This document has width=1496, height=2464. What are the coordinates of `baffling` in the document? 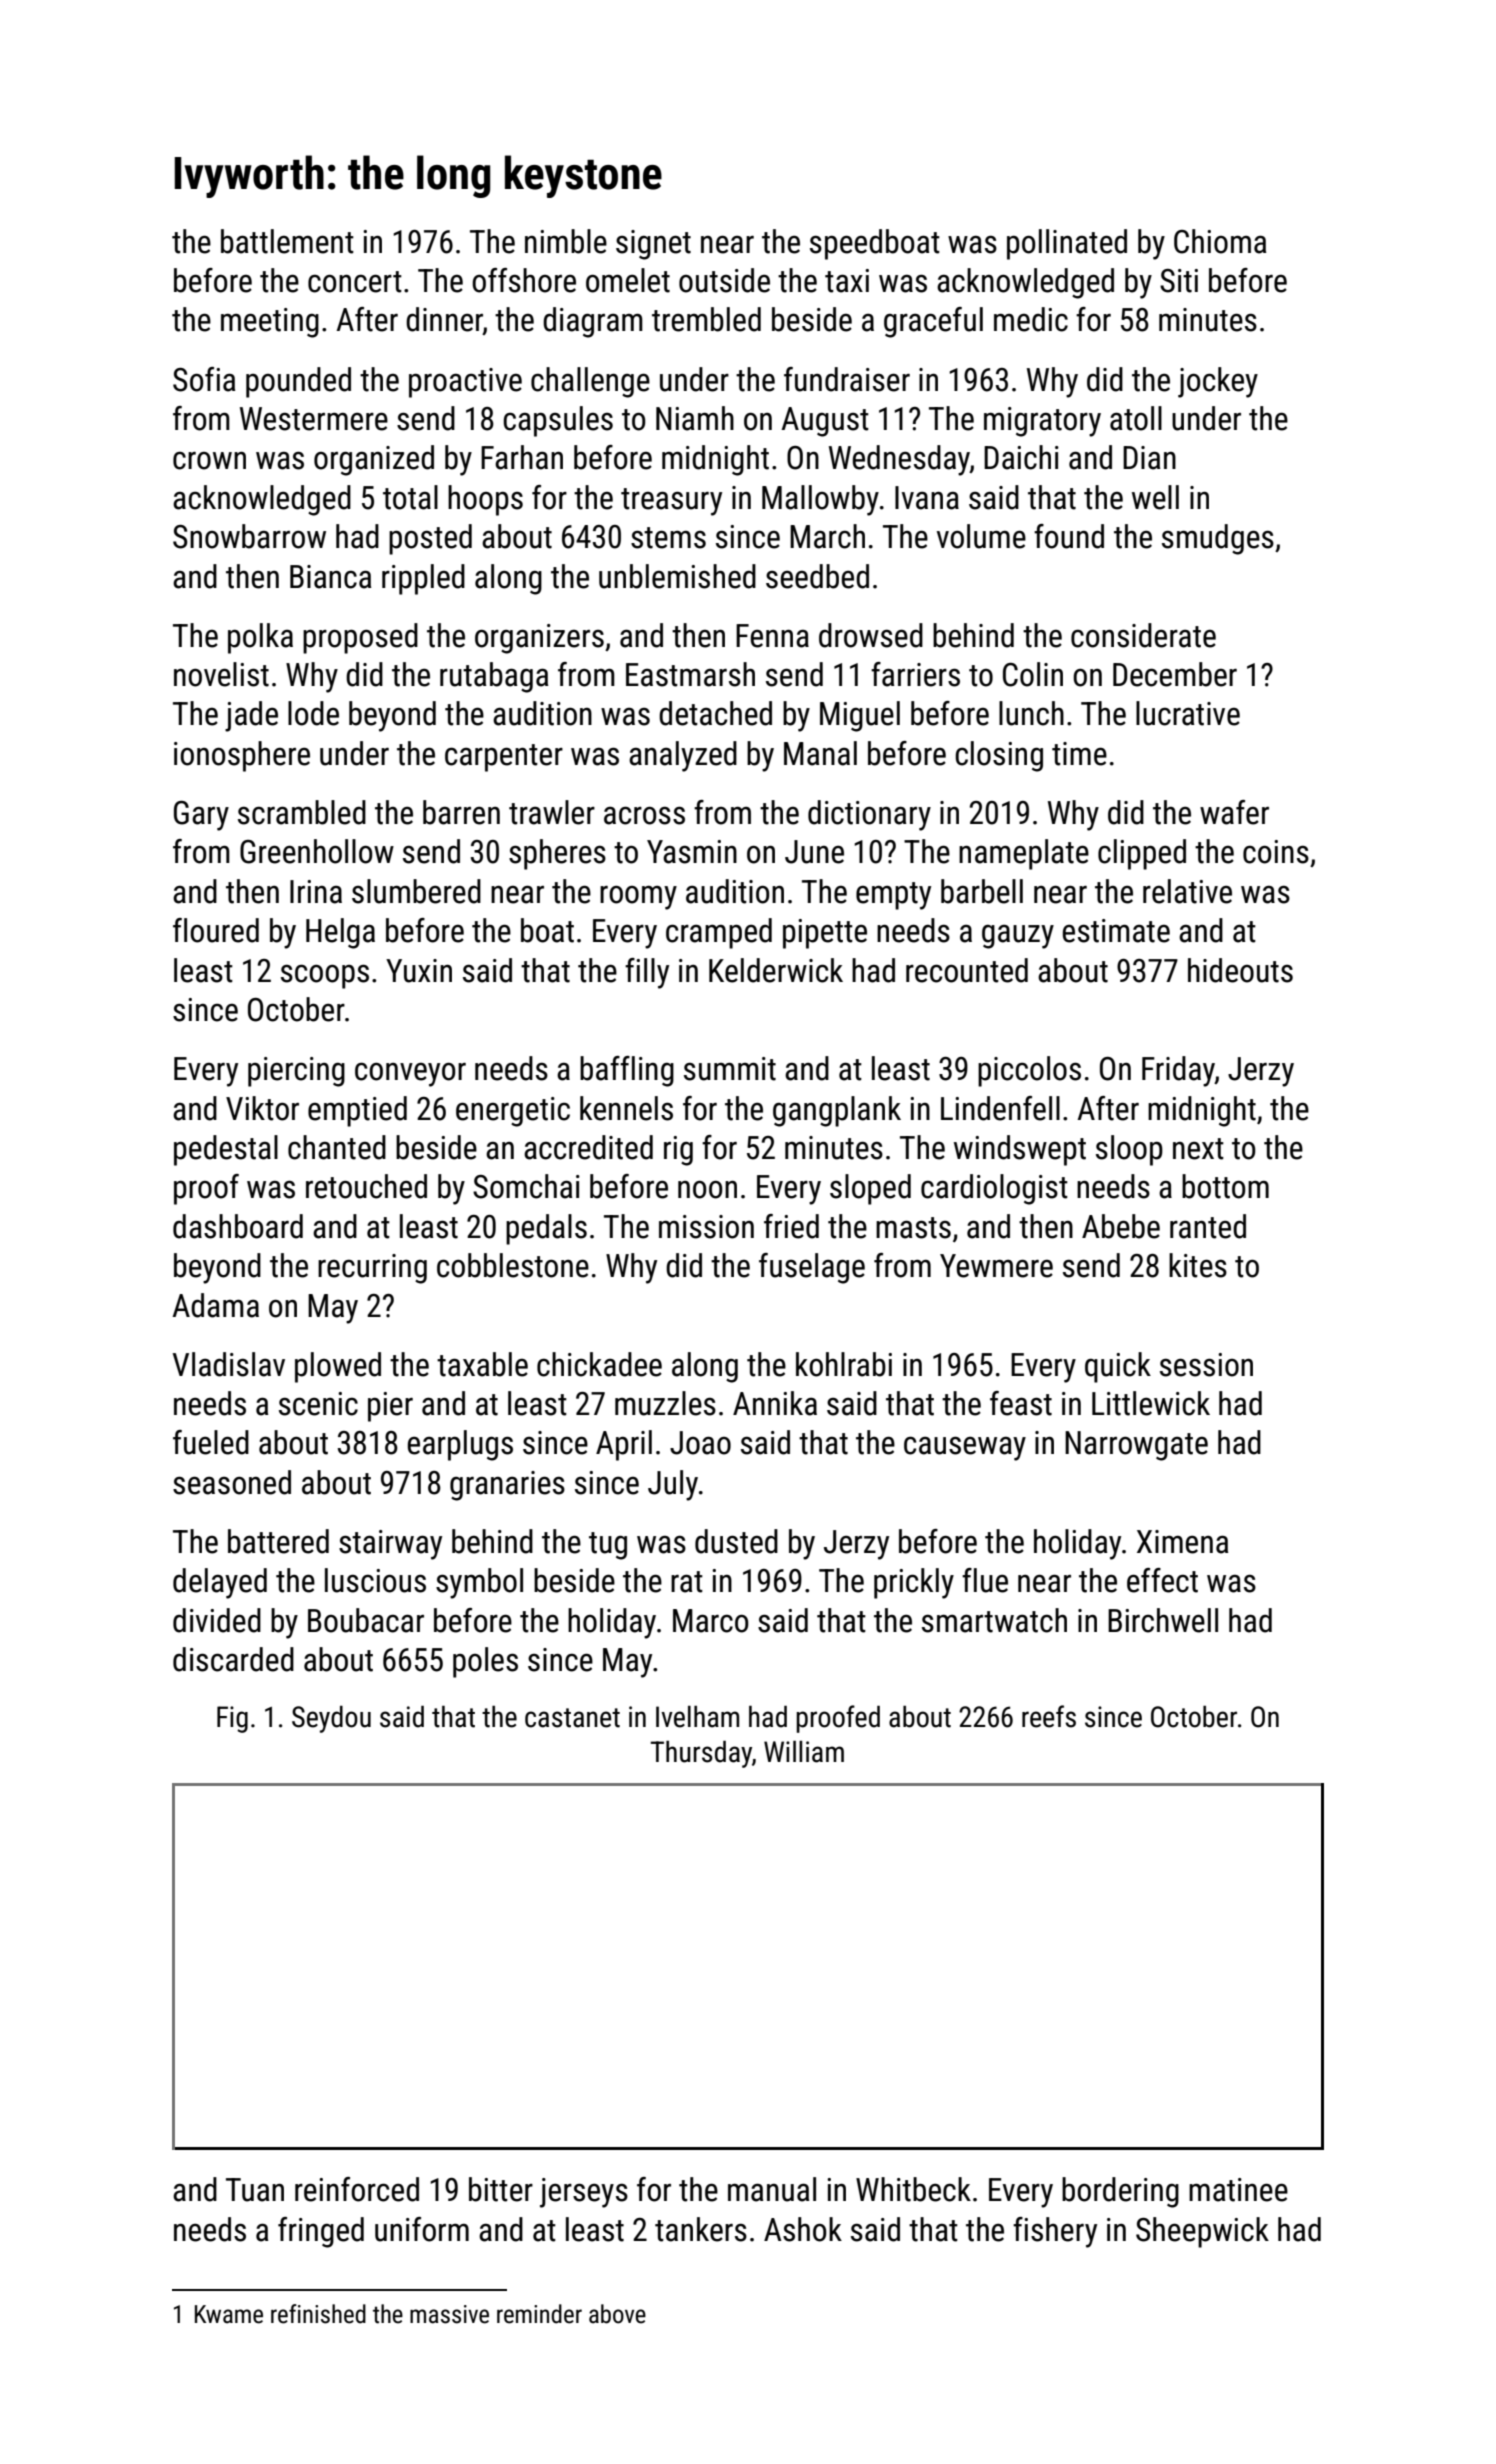 It's located at (627, 1071).
